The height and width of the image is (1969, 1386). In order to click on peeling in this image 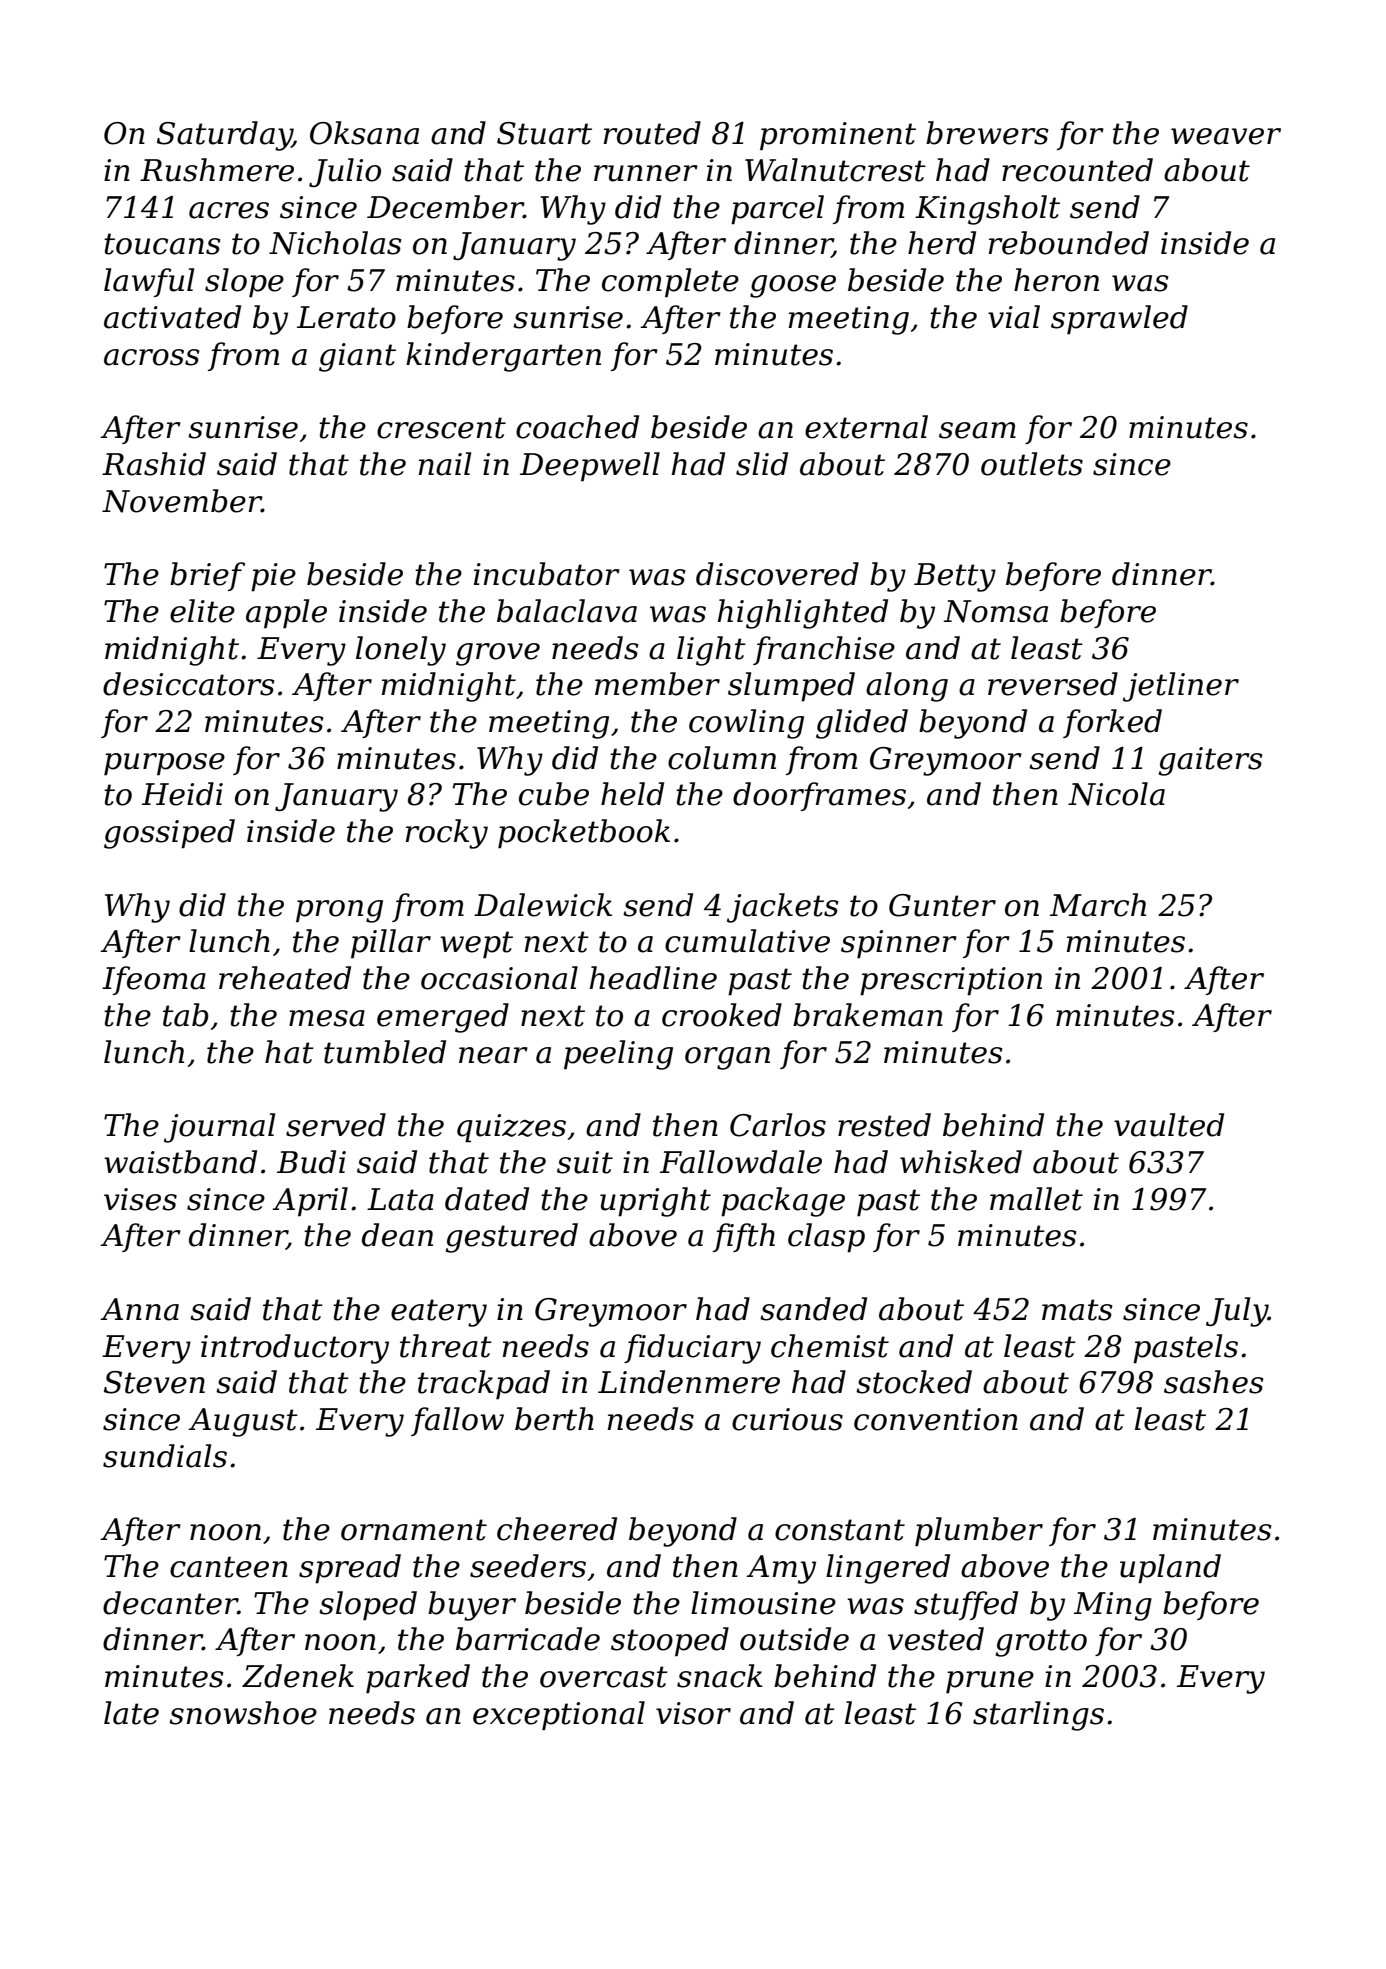, I will do `click(618, 1055)`.
